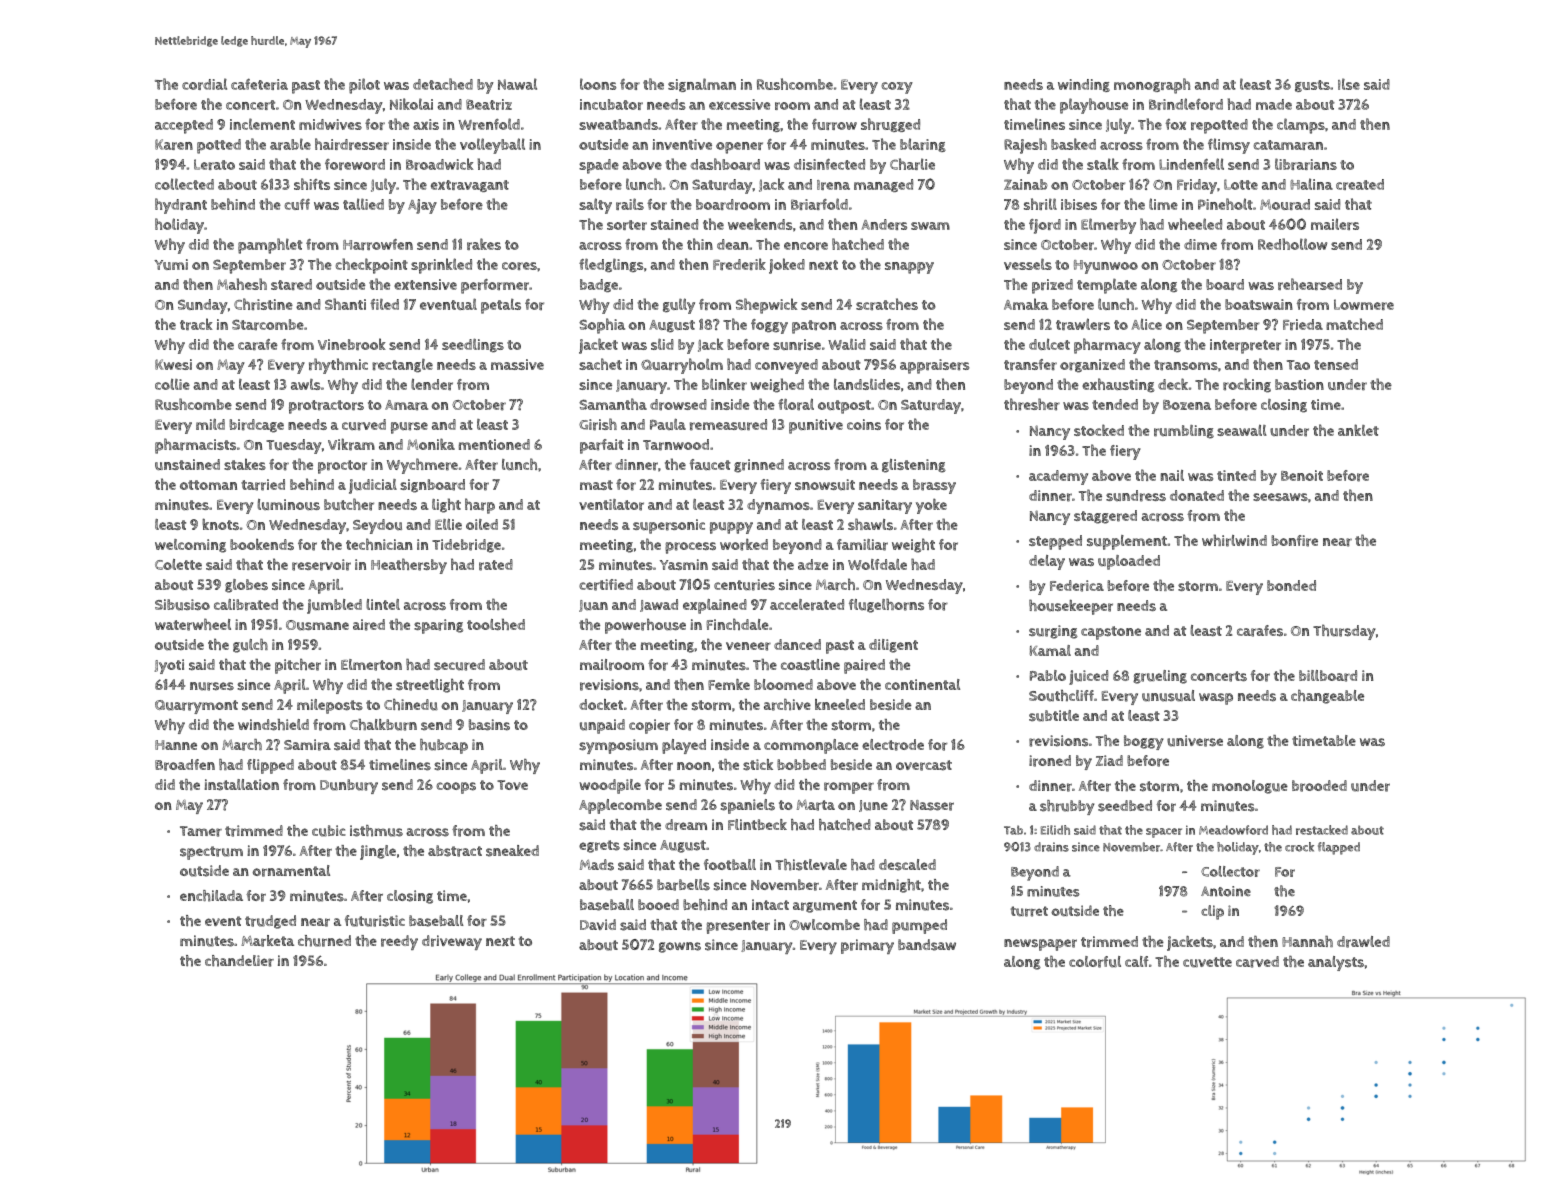 This screenshot has width=1549, height=1197. What do you see at coordinates (897, 88) in the screenshot?
I see `cozy` at bounding box center [897, 88].
